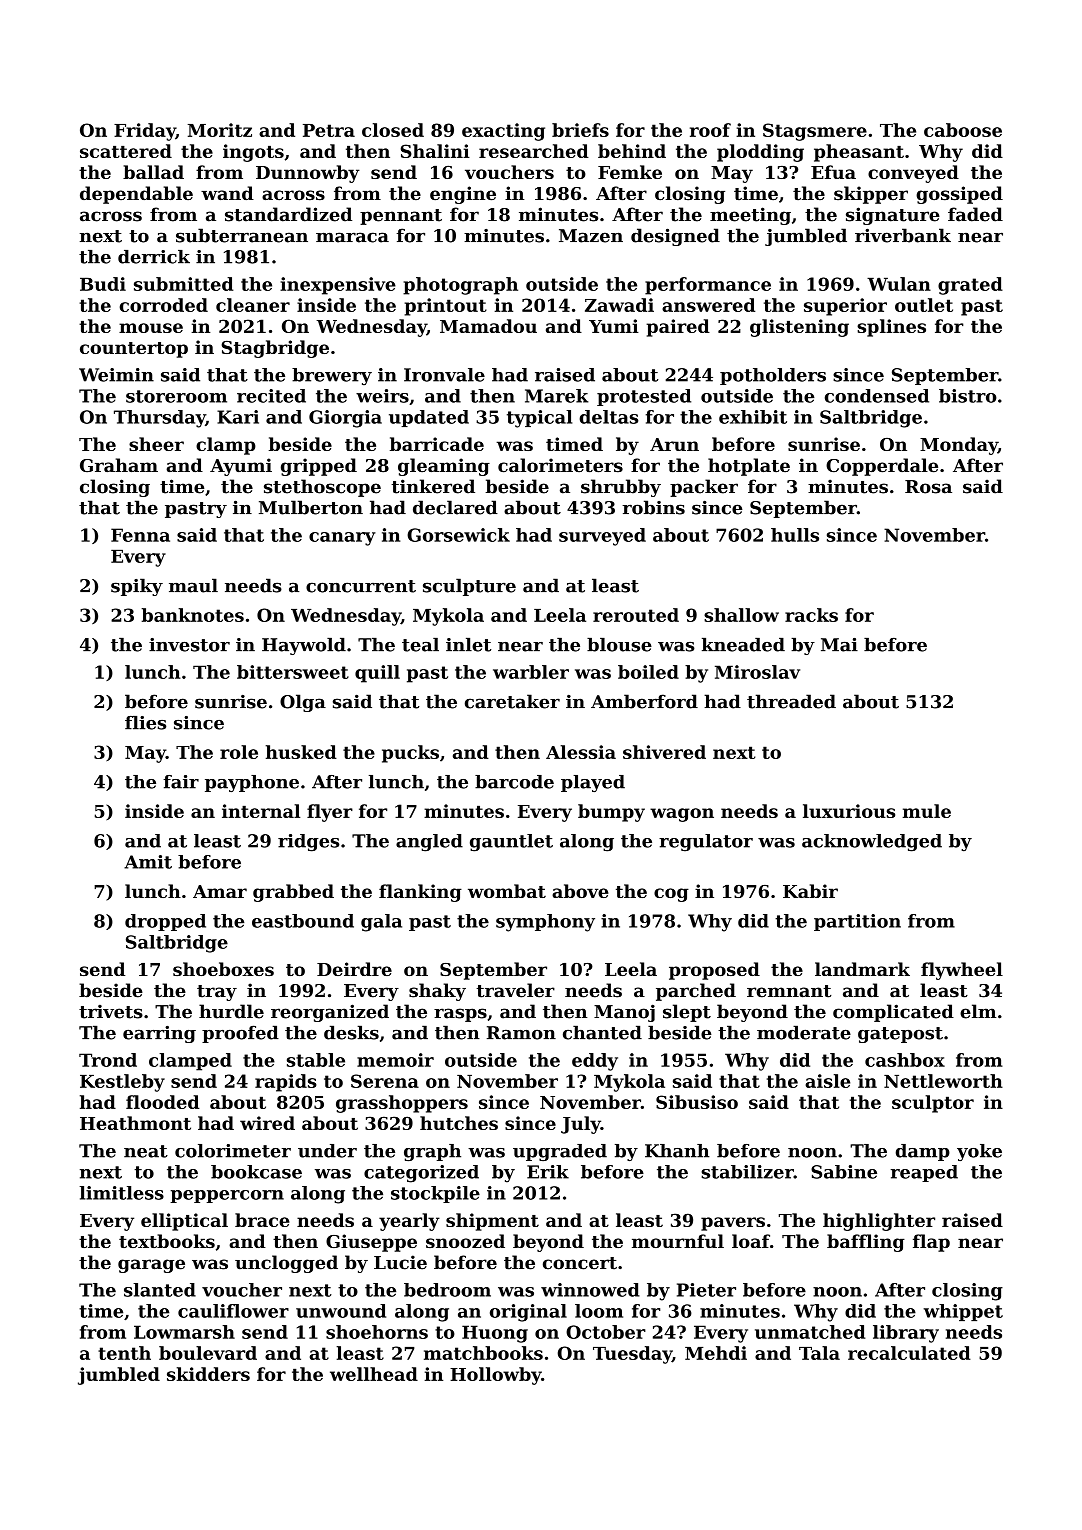 The height and width of the screenshot is (1530, 1082). I want to click on aisle, so click(827, 1081).
